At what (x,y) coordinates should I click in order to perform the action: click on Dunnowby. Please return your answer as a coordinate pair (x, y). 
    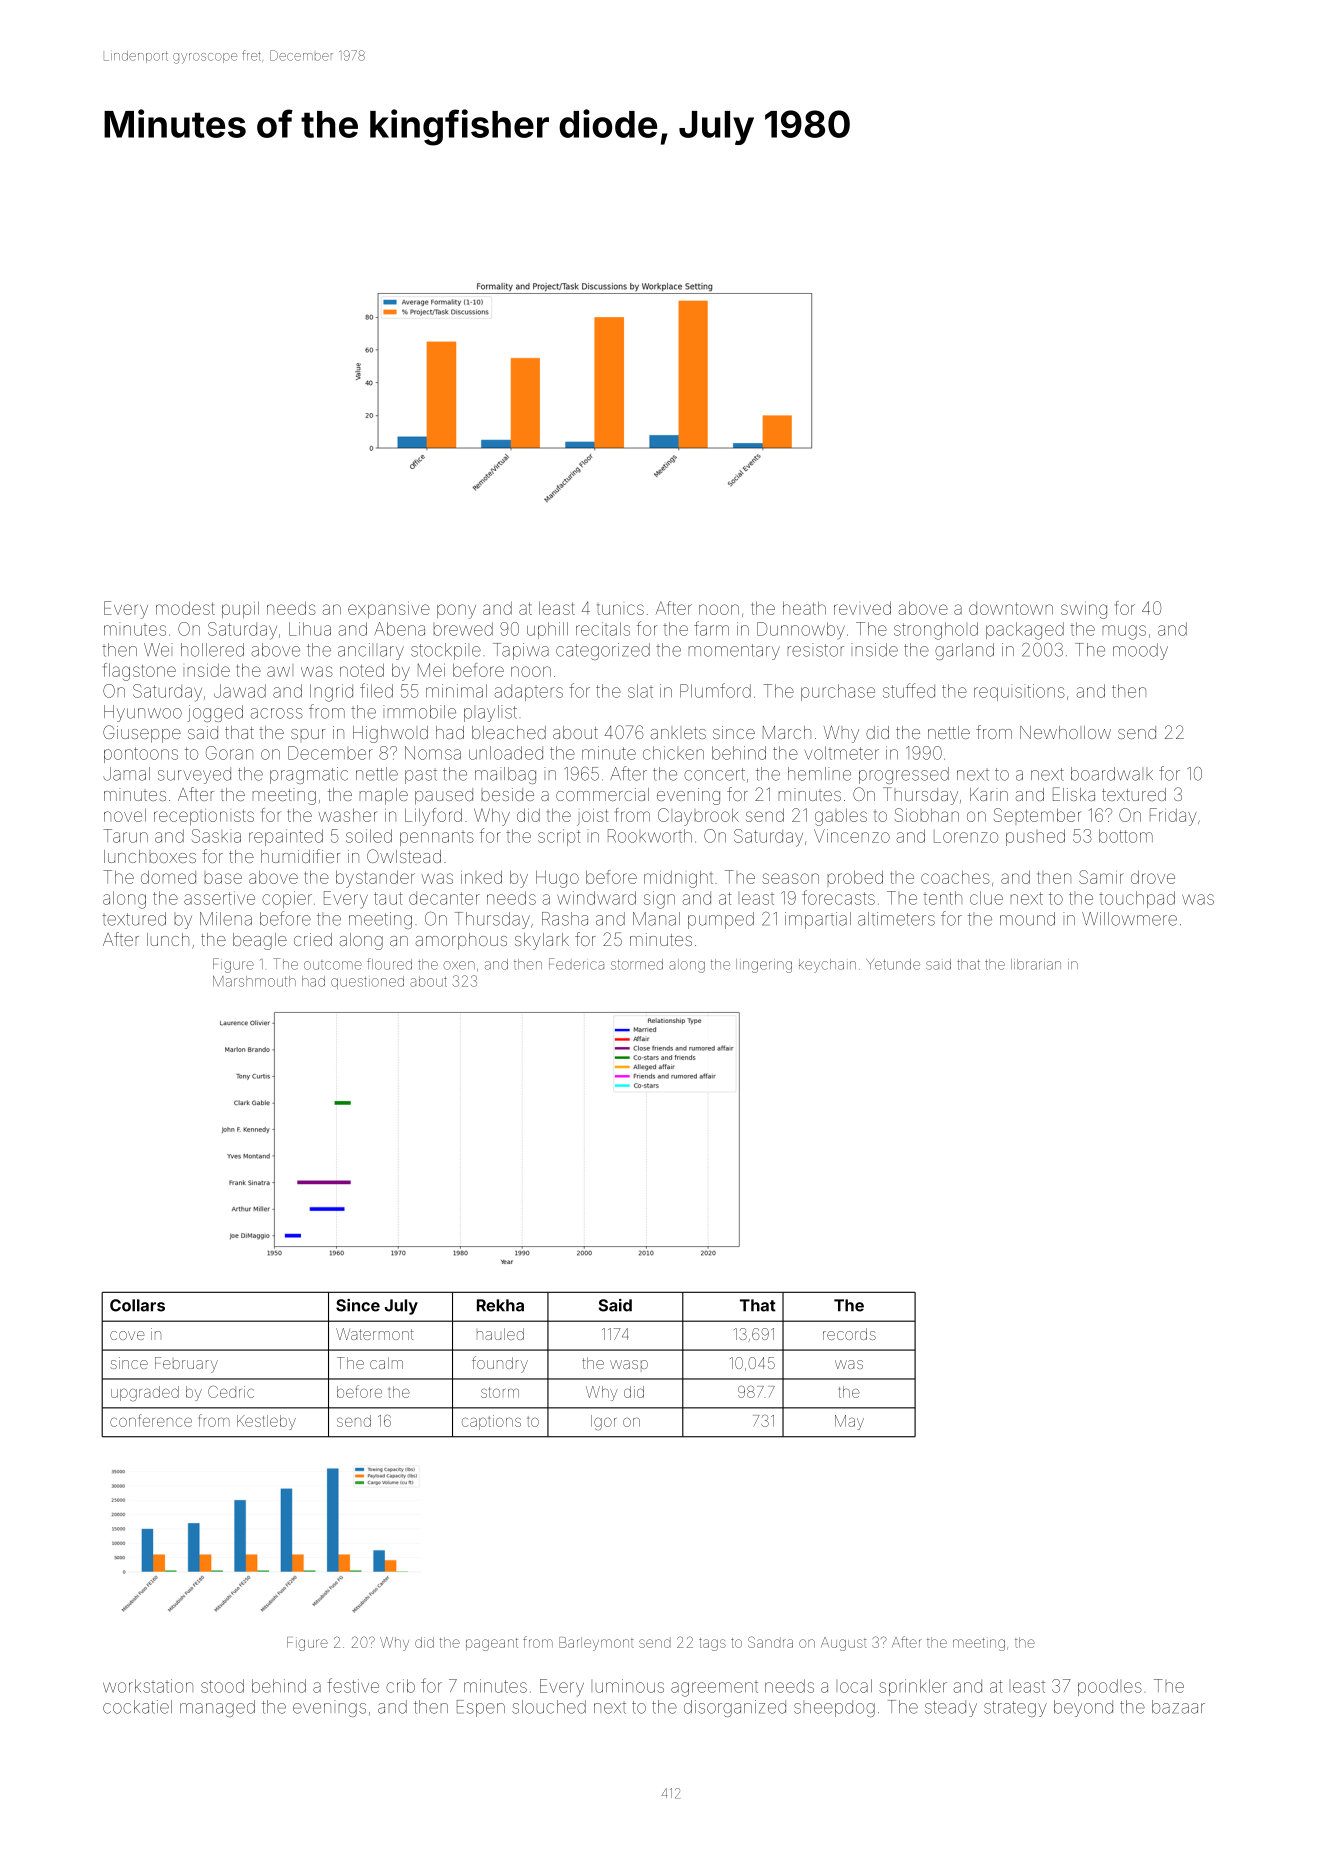
    Looking at the image, I should click on (801, 630).
